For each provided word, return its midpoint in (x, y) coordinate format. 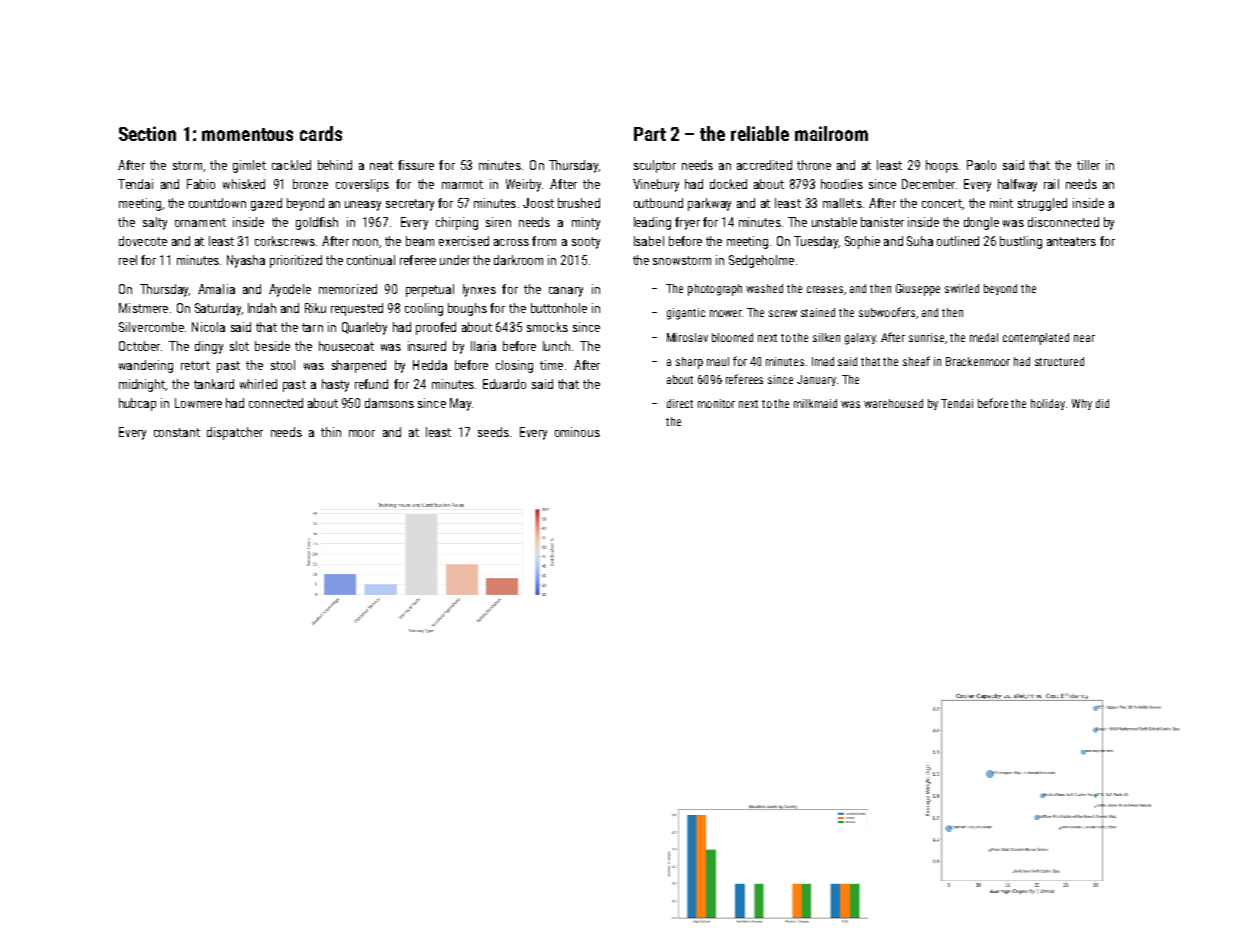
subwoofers (887, 312)
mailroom (831, 133)
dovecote (143, 241)
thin (331, 432)
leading (652, 223)
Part (650, 134)
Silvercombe (151, 327)
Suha (920, 241)
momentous (247, 134)
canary (566, 292)
